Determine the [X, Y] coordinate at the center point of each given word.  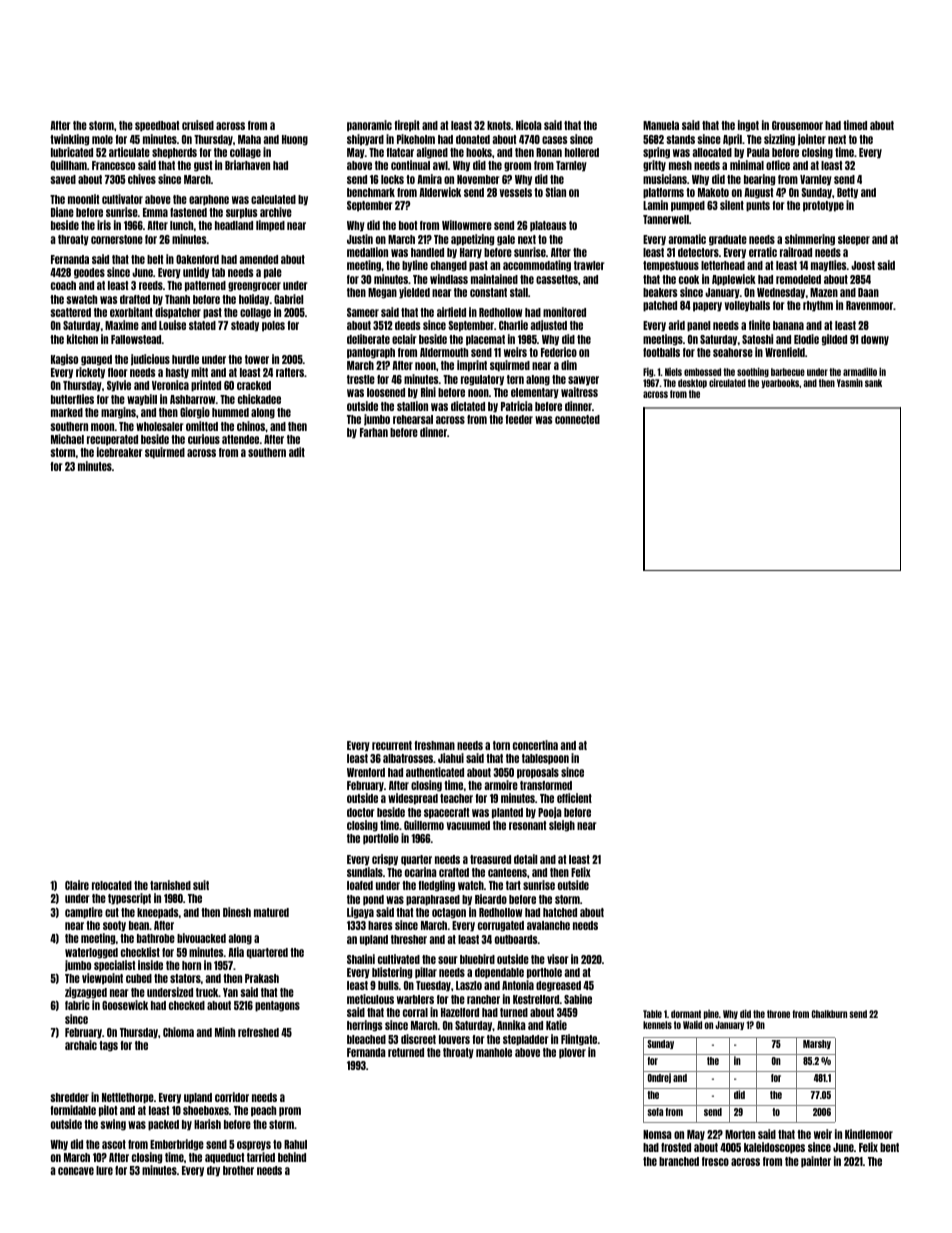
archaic [81, 1045]
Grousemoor [797, 125]
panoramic [369, 126]
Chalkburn [829, 1014]
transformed [546, 785]
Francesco [113, 165]
